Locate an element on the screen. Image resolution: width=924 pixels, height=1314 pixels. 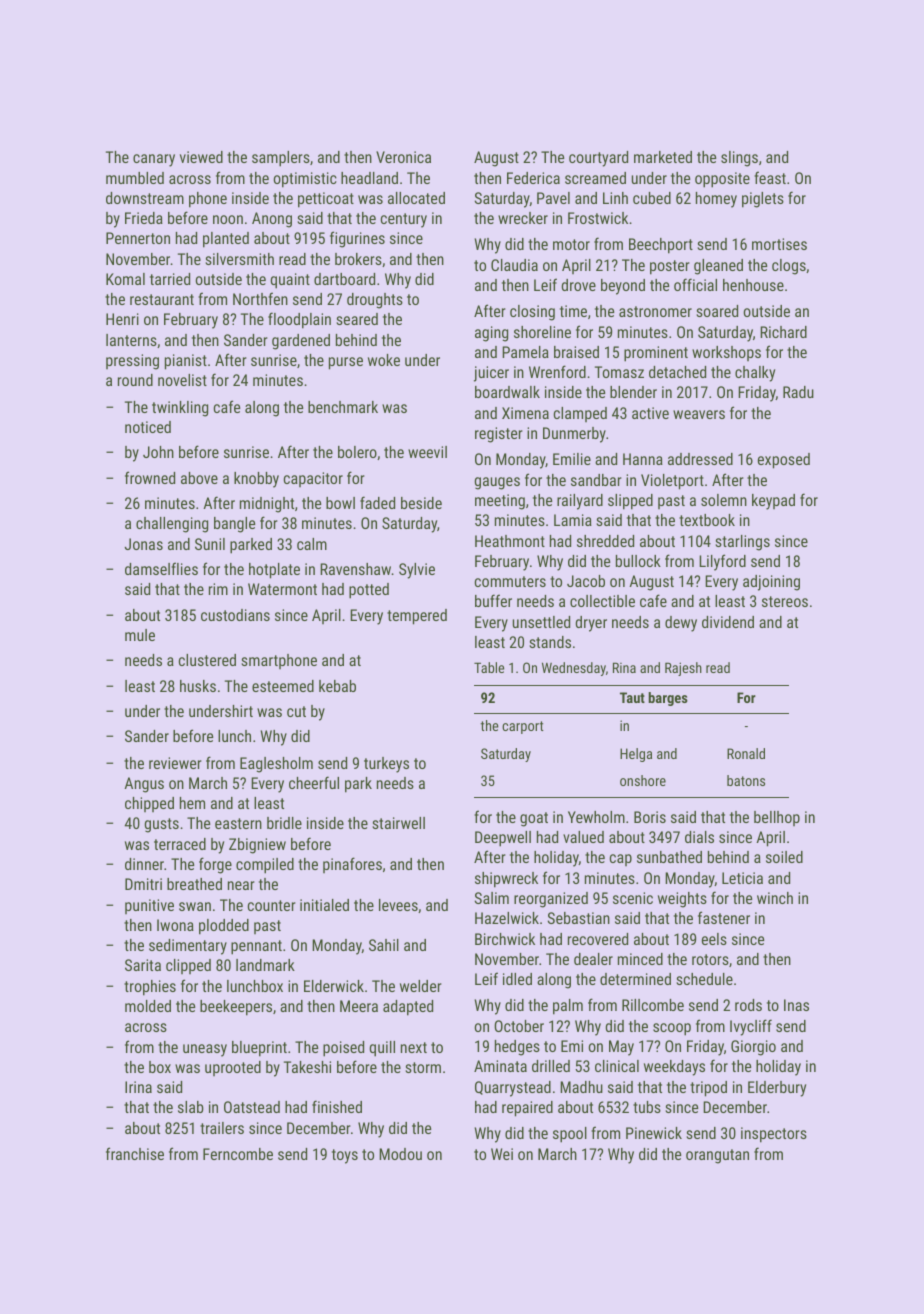
courtyard is located at coordinates (598, 159).
